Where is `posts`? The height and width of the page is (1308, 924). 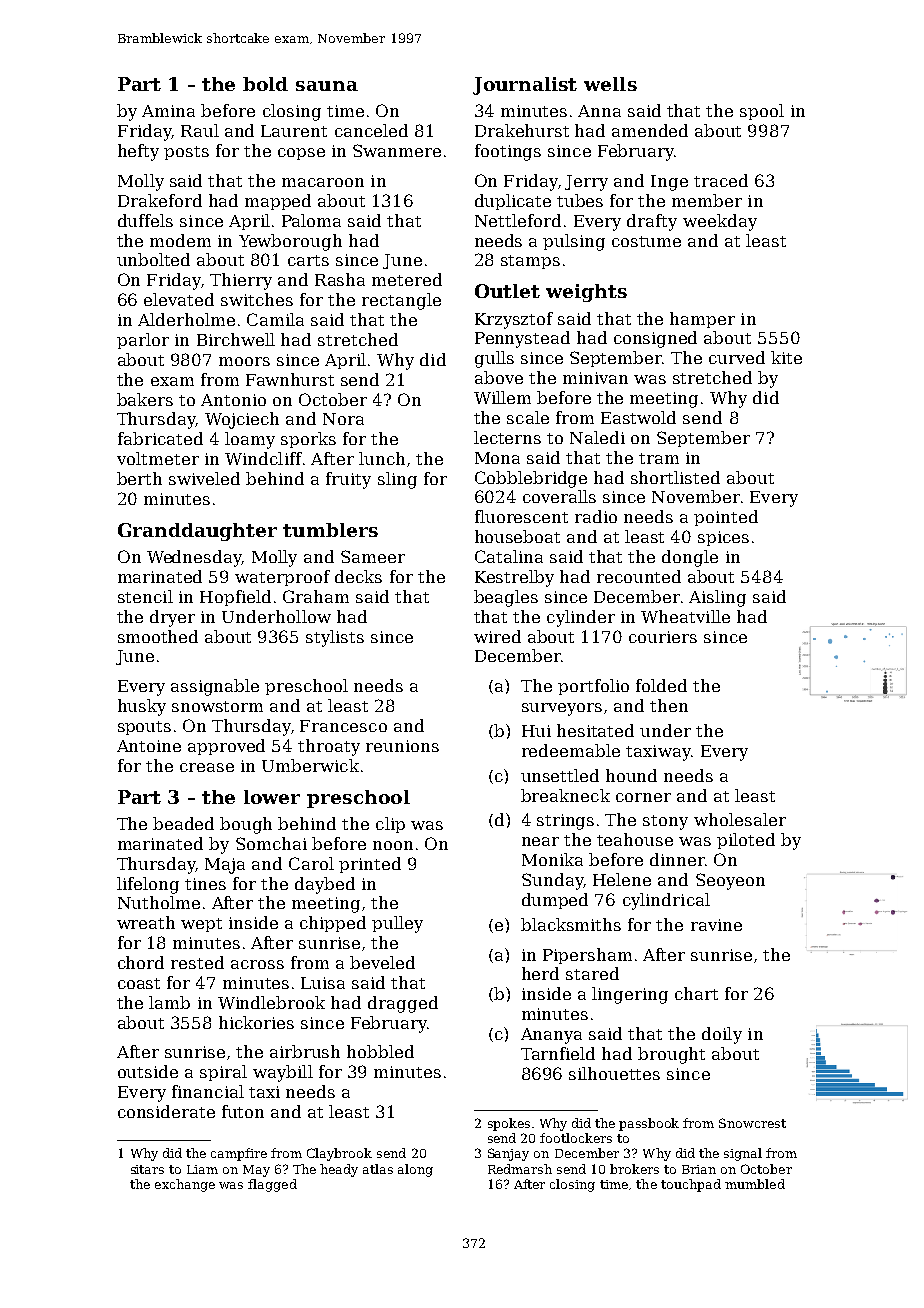
posts is located at coordinates (186, 153).
